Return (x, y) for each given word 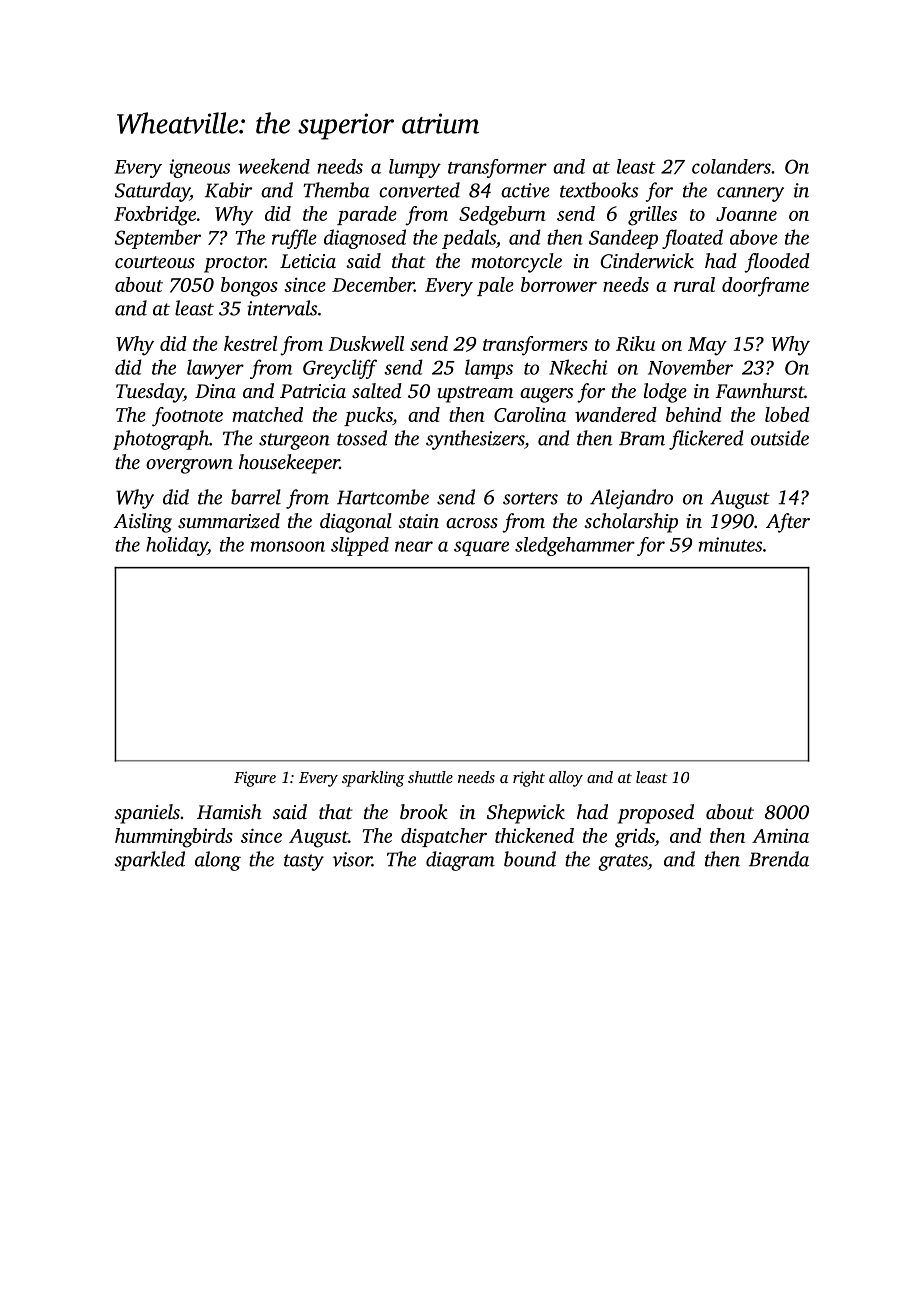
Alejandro (631, 499)
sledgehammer (575, 546)
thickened (534, 835)
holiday (177, 546)
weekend (274, 166)
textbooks (599, 190)
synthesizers (475, 440)
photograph (161, 440)
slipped (360, 546)
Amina (780, 835)
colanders (731, 166)
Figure (255, 779)
